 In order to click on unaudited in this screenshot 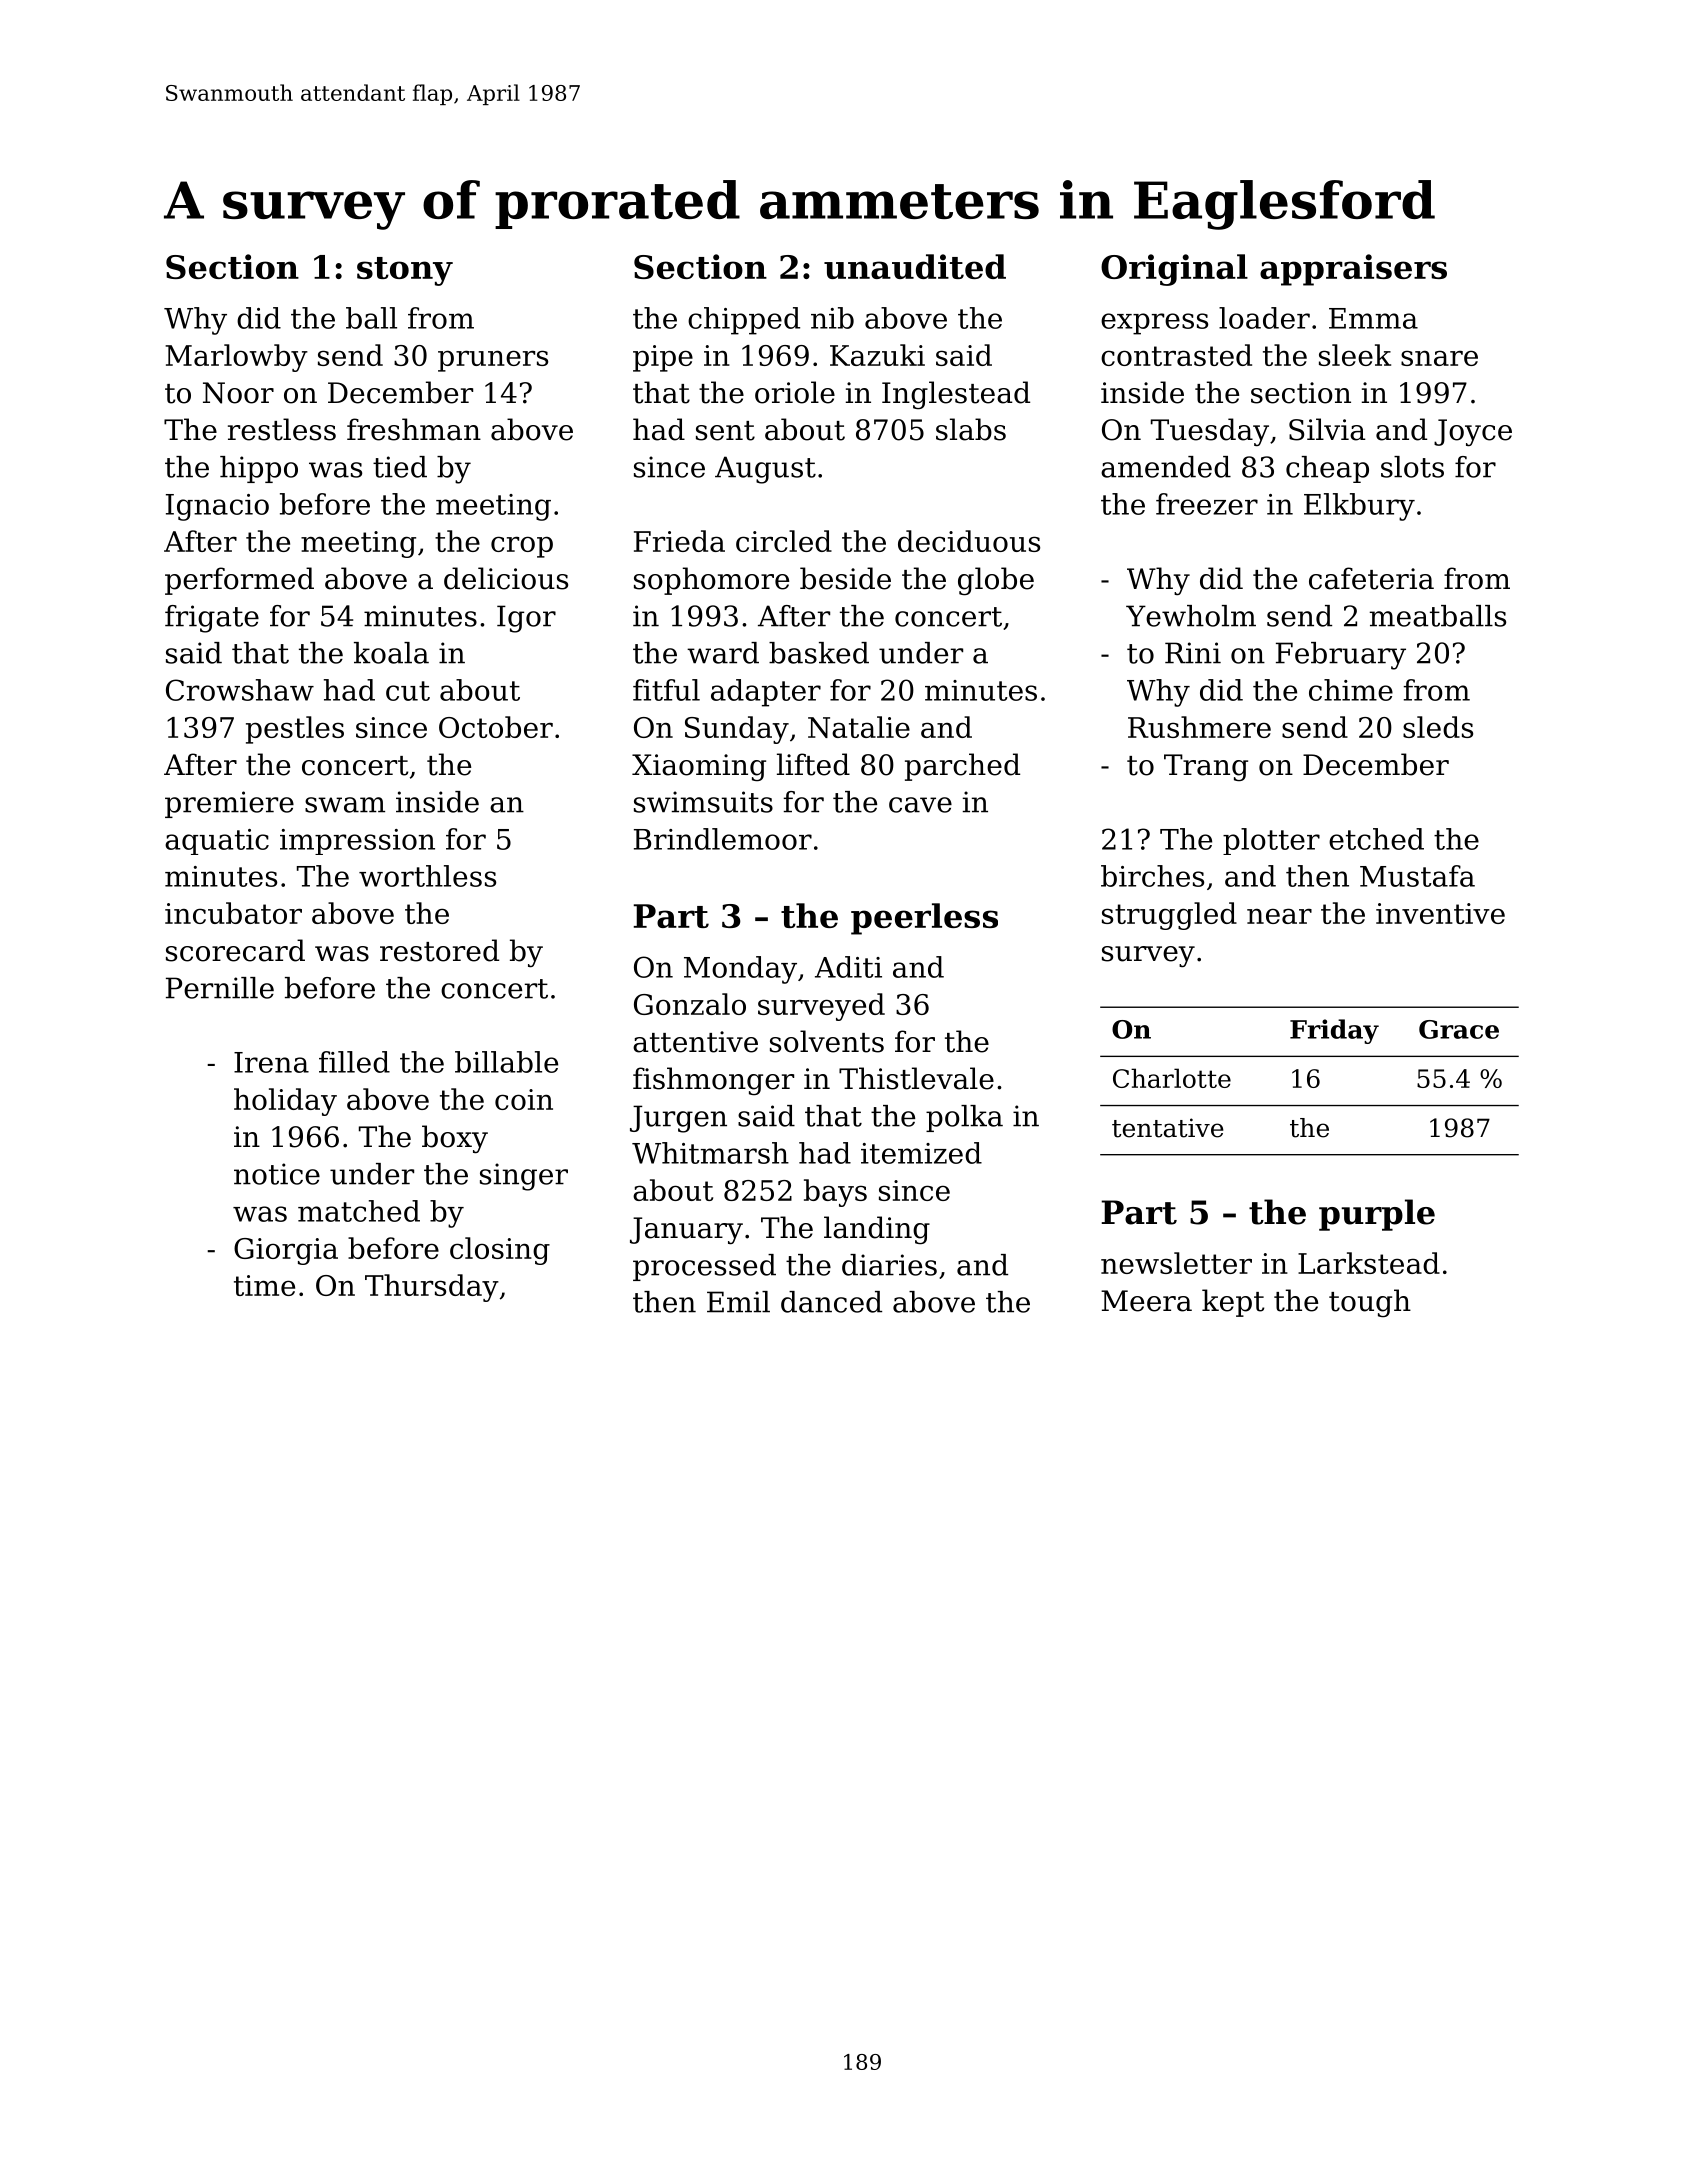, I will do `click(915, 266)`.
